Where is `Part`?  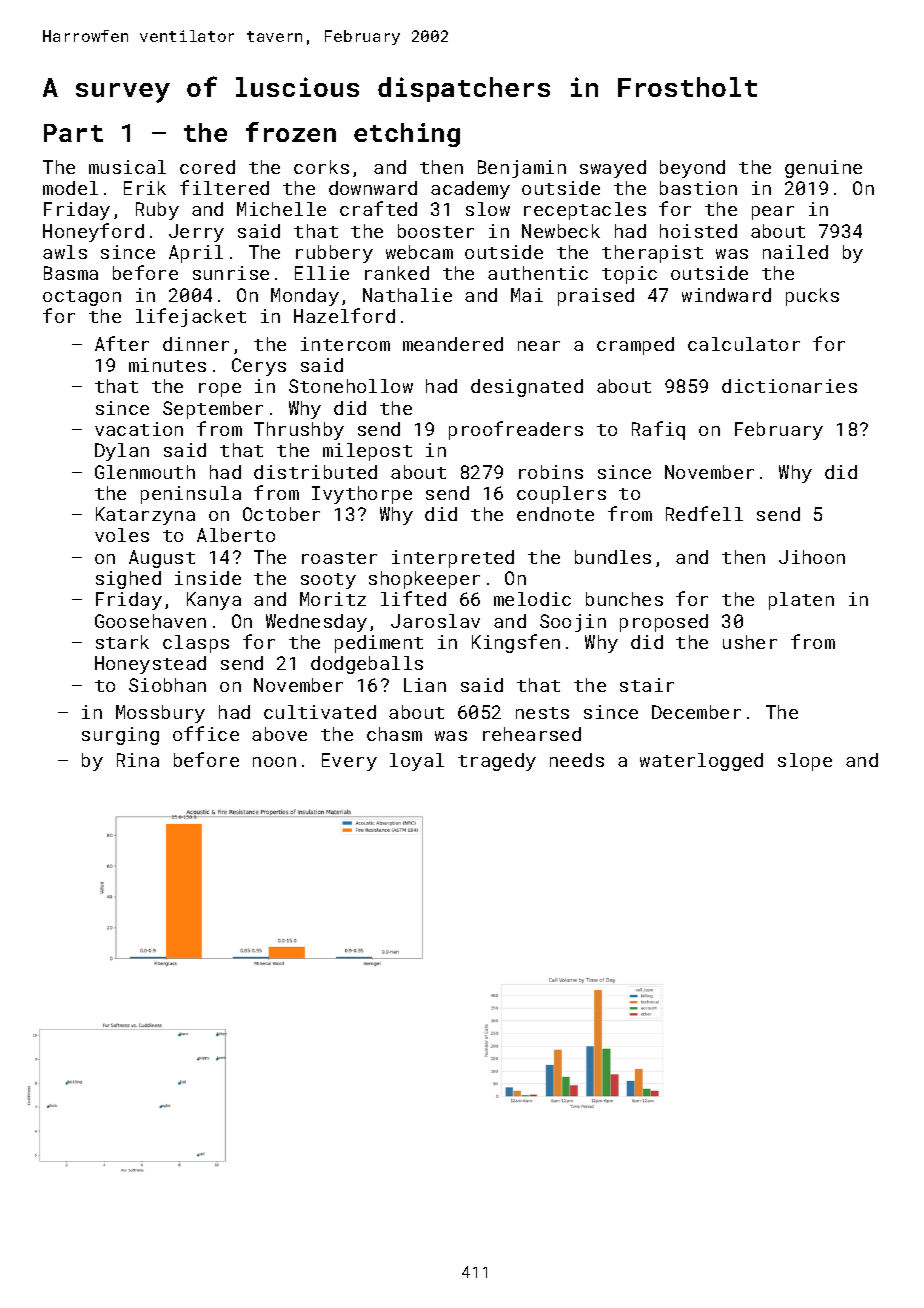
Part is located at coordinates (73, 133).
